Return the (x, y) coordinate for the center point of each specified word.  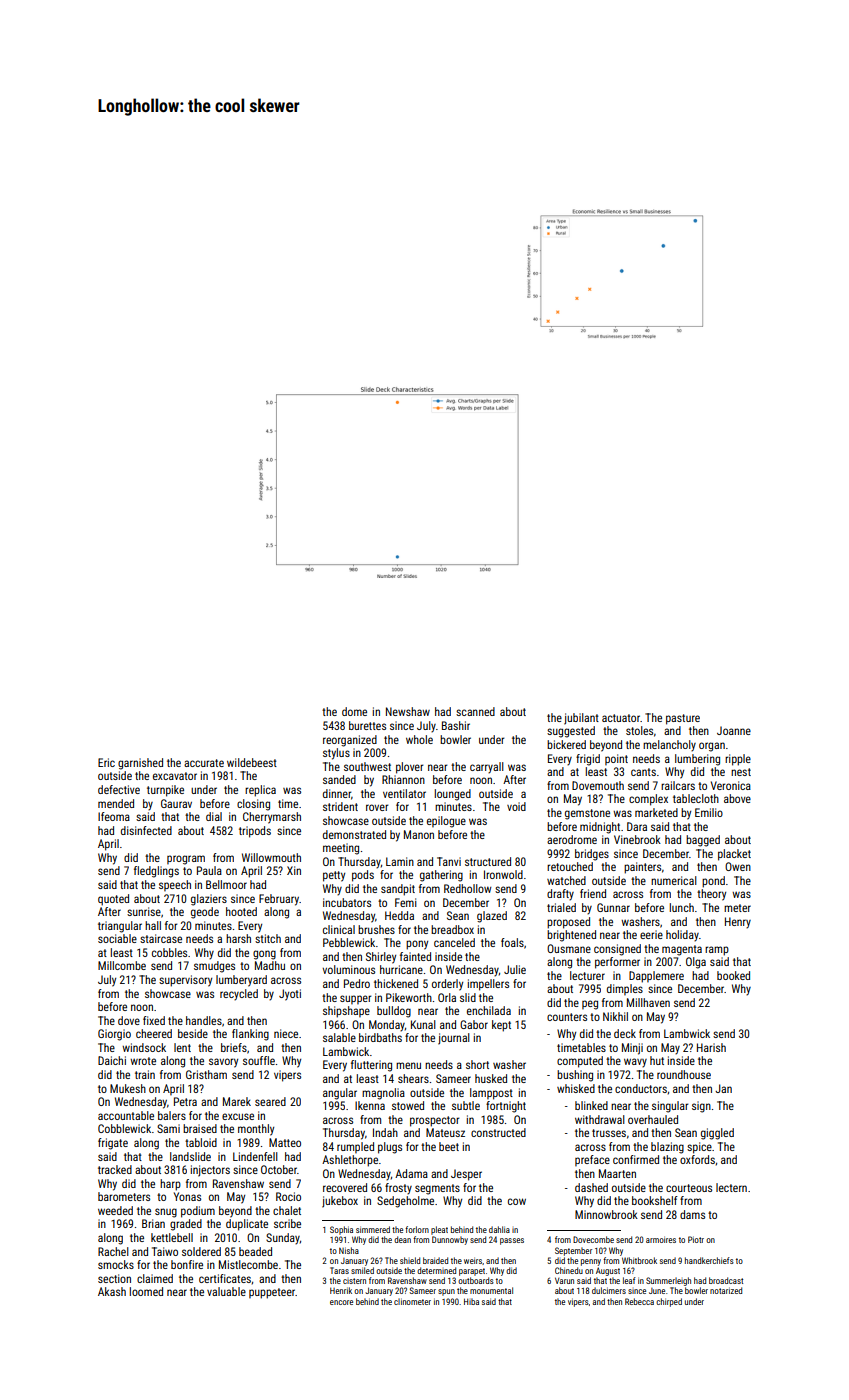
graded (186, 1225)
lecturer (587, 975)
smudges (214, 967)
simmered (373, 1229)
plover (409, 768)
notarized (726, 1290)
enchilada (489, 1010)
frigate (113, 1144)
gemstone (587, 814)
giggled (717, 1134)
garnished (140, 764)
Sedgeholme (405, 1202)
